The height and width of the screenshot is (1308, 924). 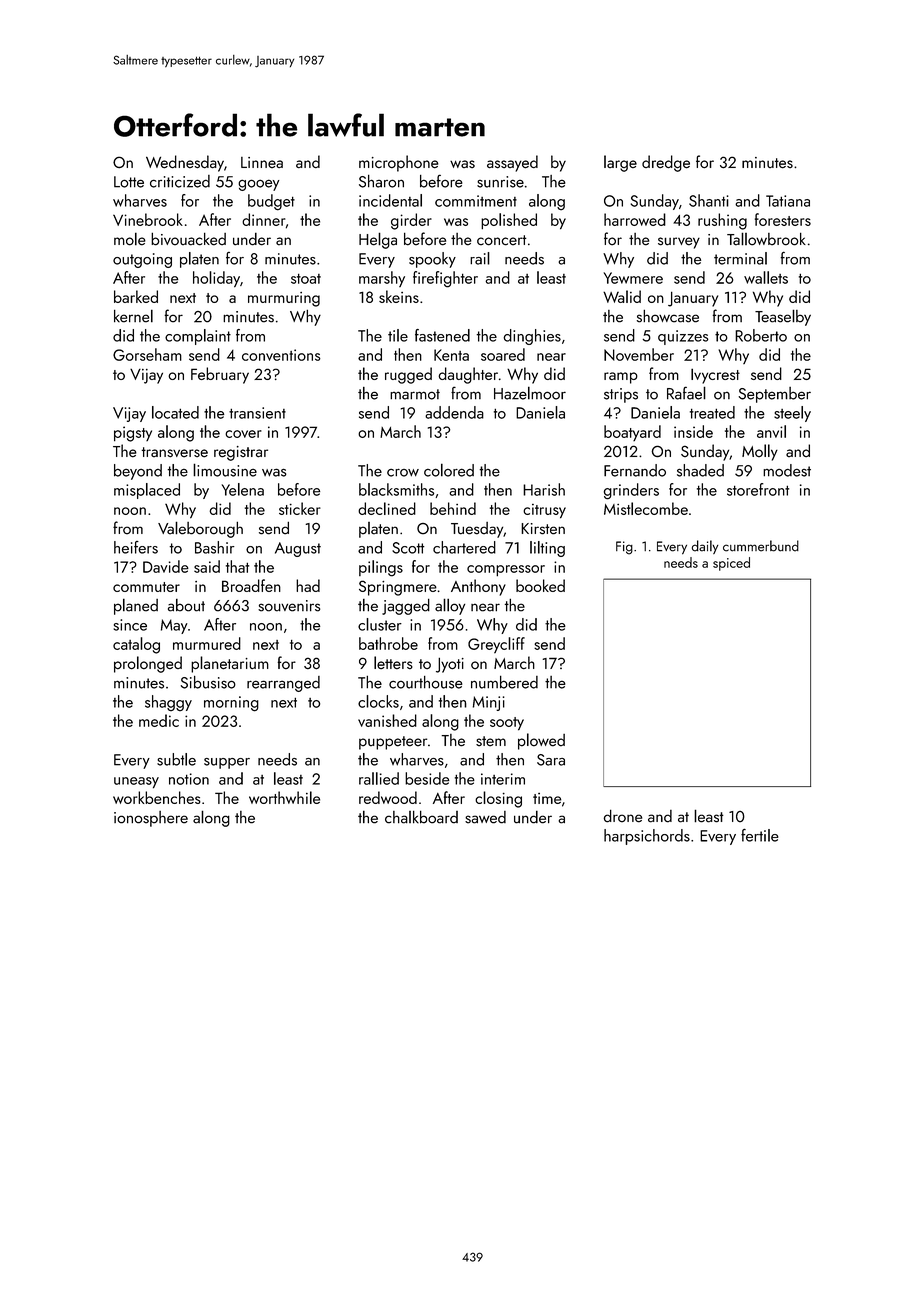 What do you see at coordinates (426, 682) in the screenshot?
I see `courthouse` at bounding box center [426, 682].
